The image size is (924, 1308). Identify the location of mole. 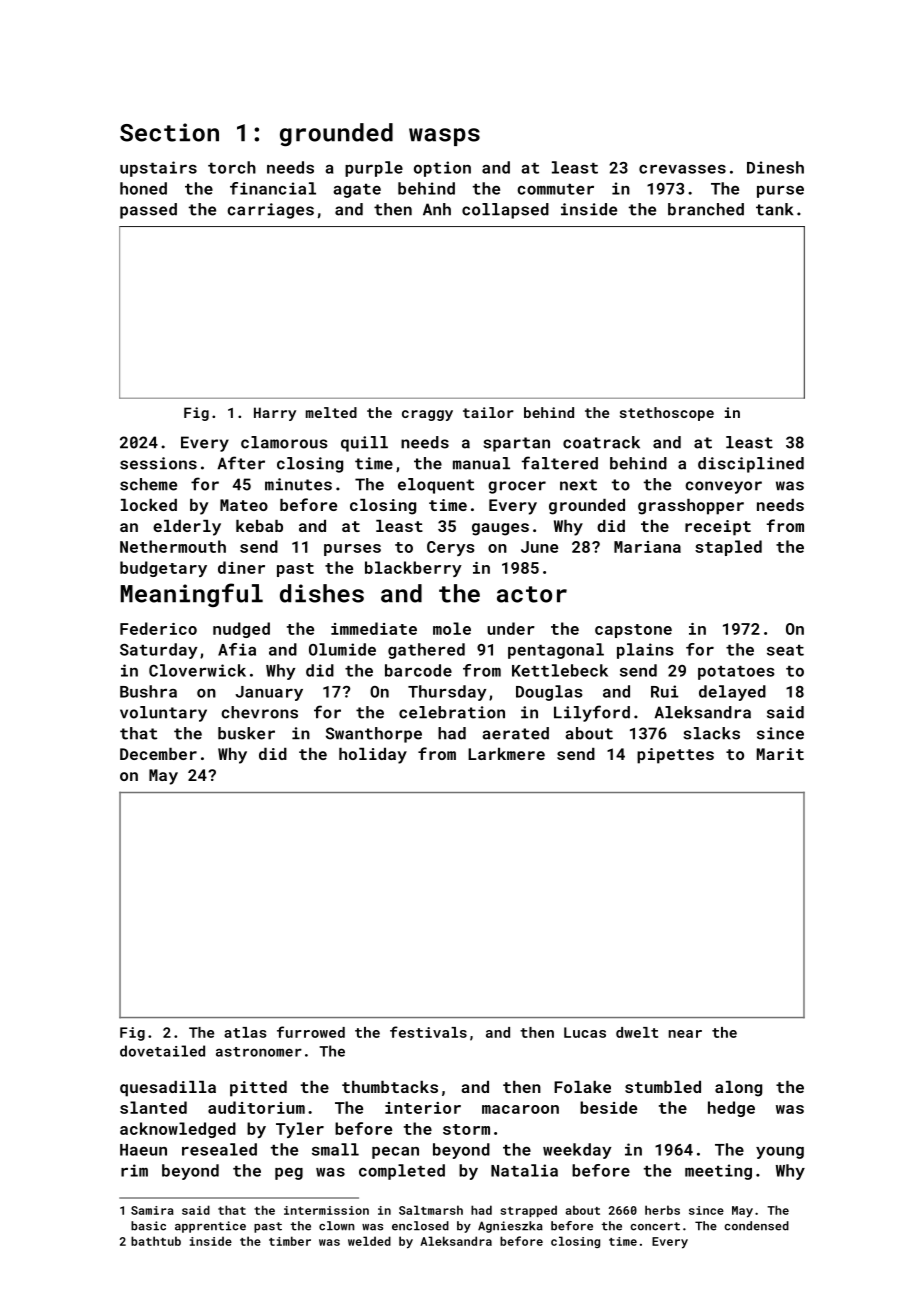
(452, 628).
